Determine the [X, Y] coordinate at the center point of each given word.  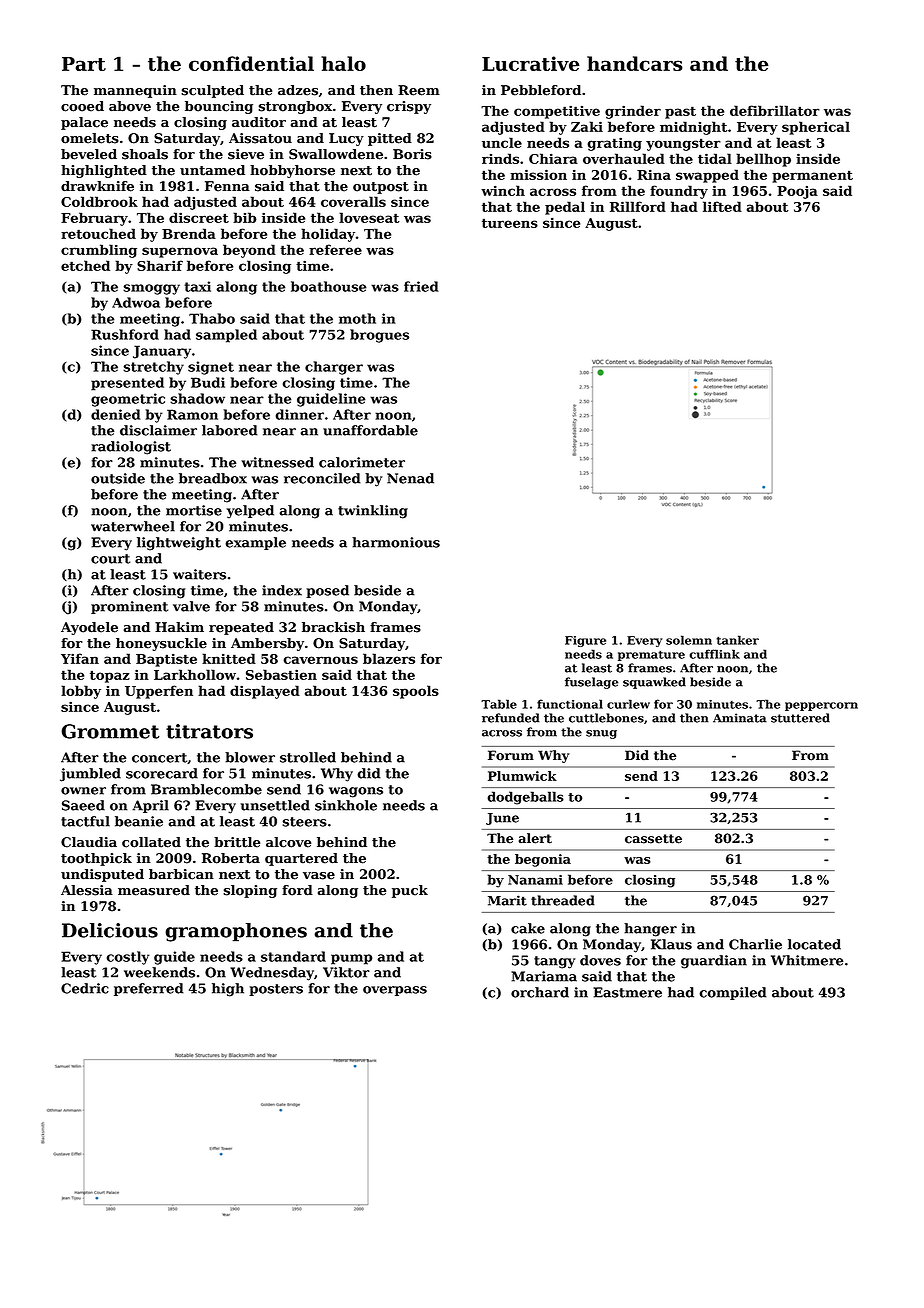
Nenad [410, 478]
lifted [722, 206]
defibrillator [775, 110]
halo [343, 63]
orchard [540, 992]
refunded [511, 718]
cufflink [714, 654]
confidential [251, 63]
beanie [139, 821]
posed [327, 591]
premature [651, 655]
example [255, 543]
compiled [733, 993]
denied [116, 414]
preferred [149, 989]
